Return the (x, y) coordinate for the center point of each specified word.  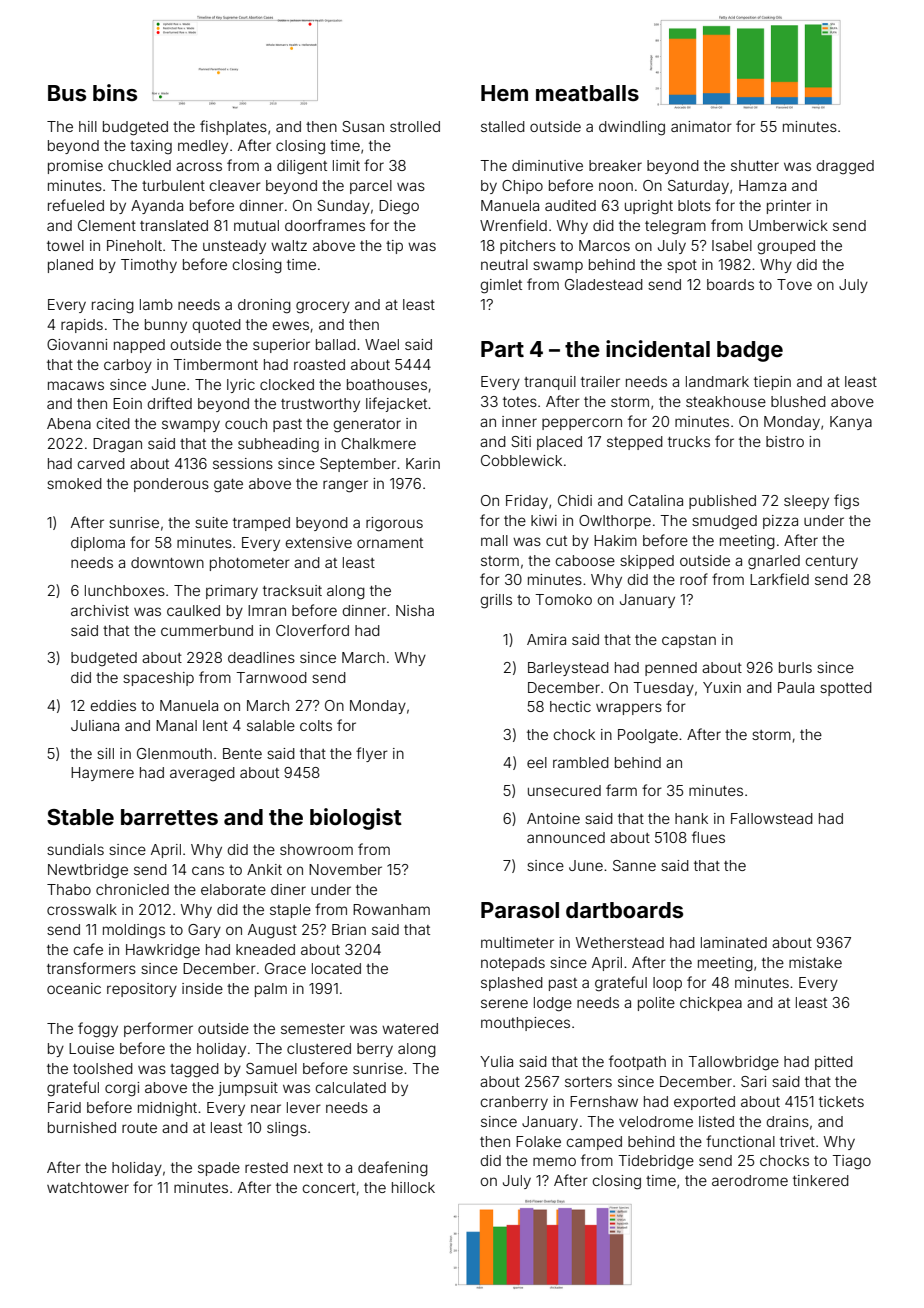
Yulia (496, 1061)
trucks (689, 441)
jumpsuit (248, 1089)
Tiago (851, 1162)
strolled (415, 126)
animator (701, 126)
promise (75, 167)
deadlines (261, 657)
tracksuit (292, 590)
